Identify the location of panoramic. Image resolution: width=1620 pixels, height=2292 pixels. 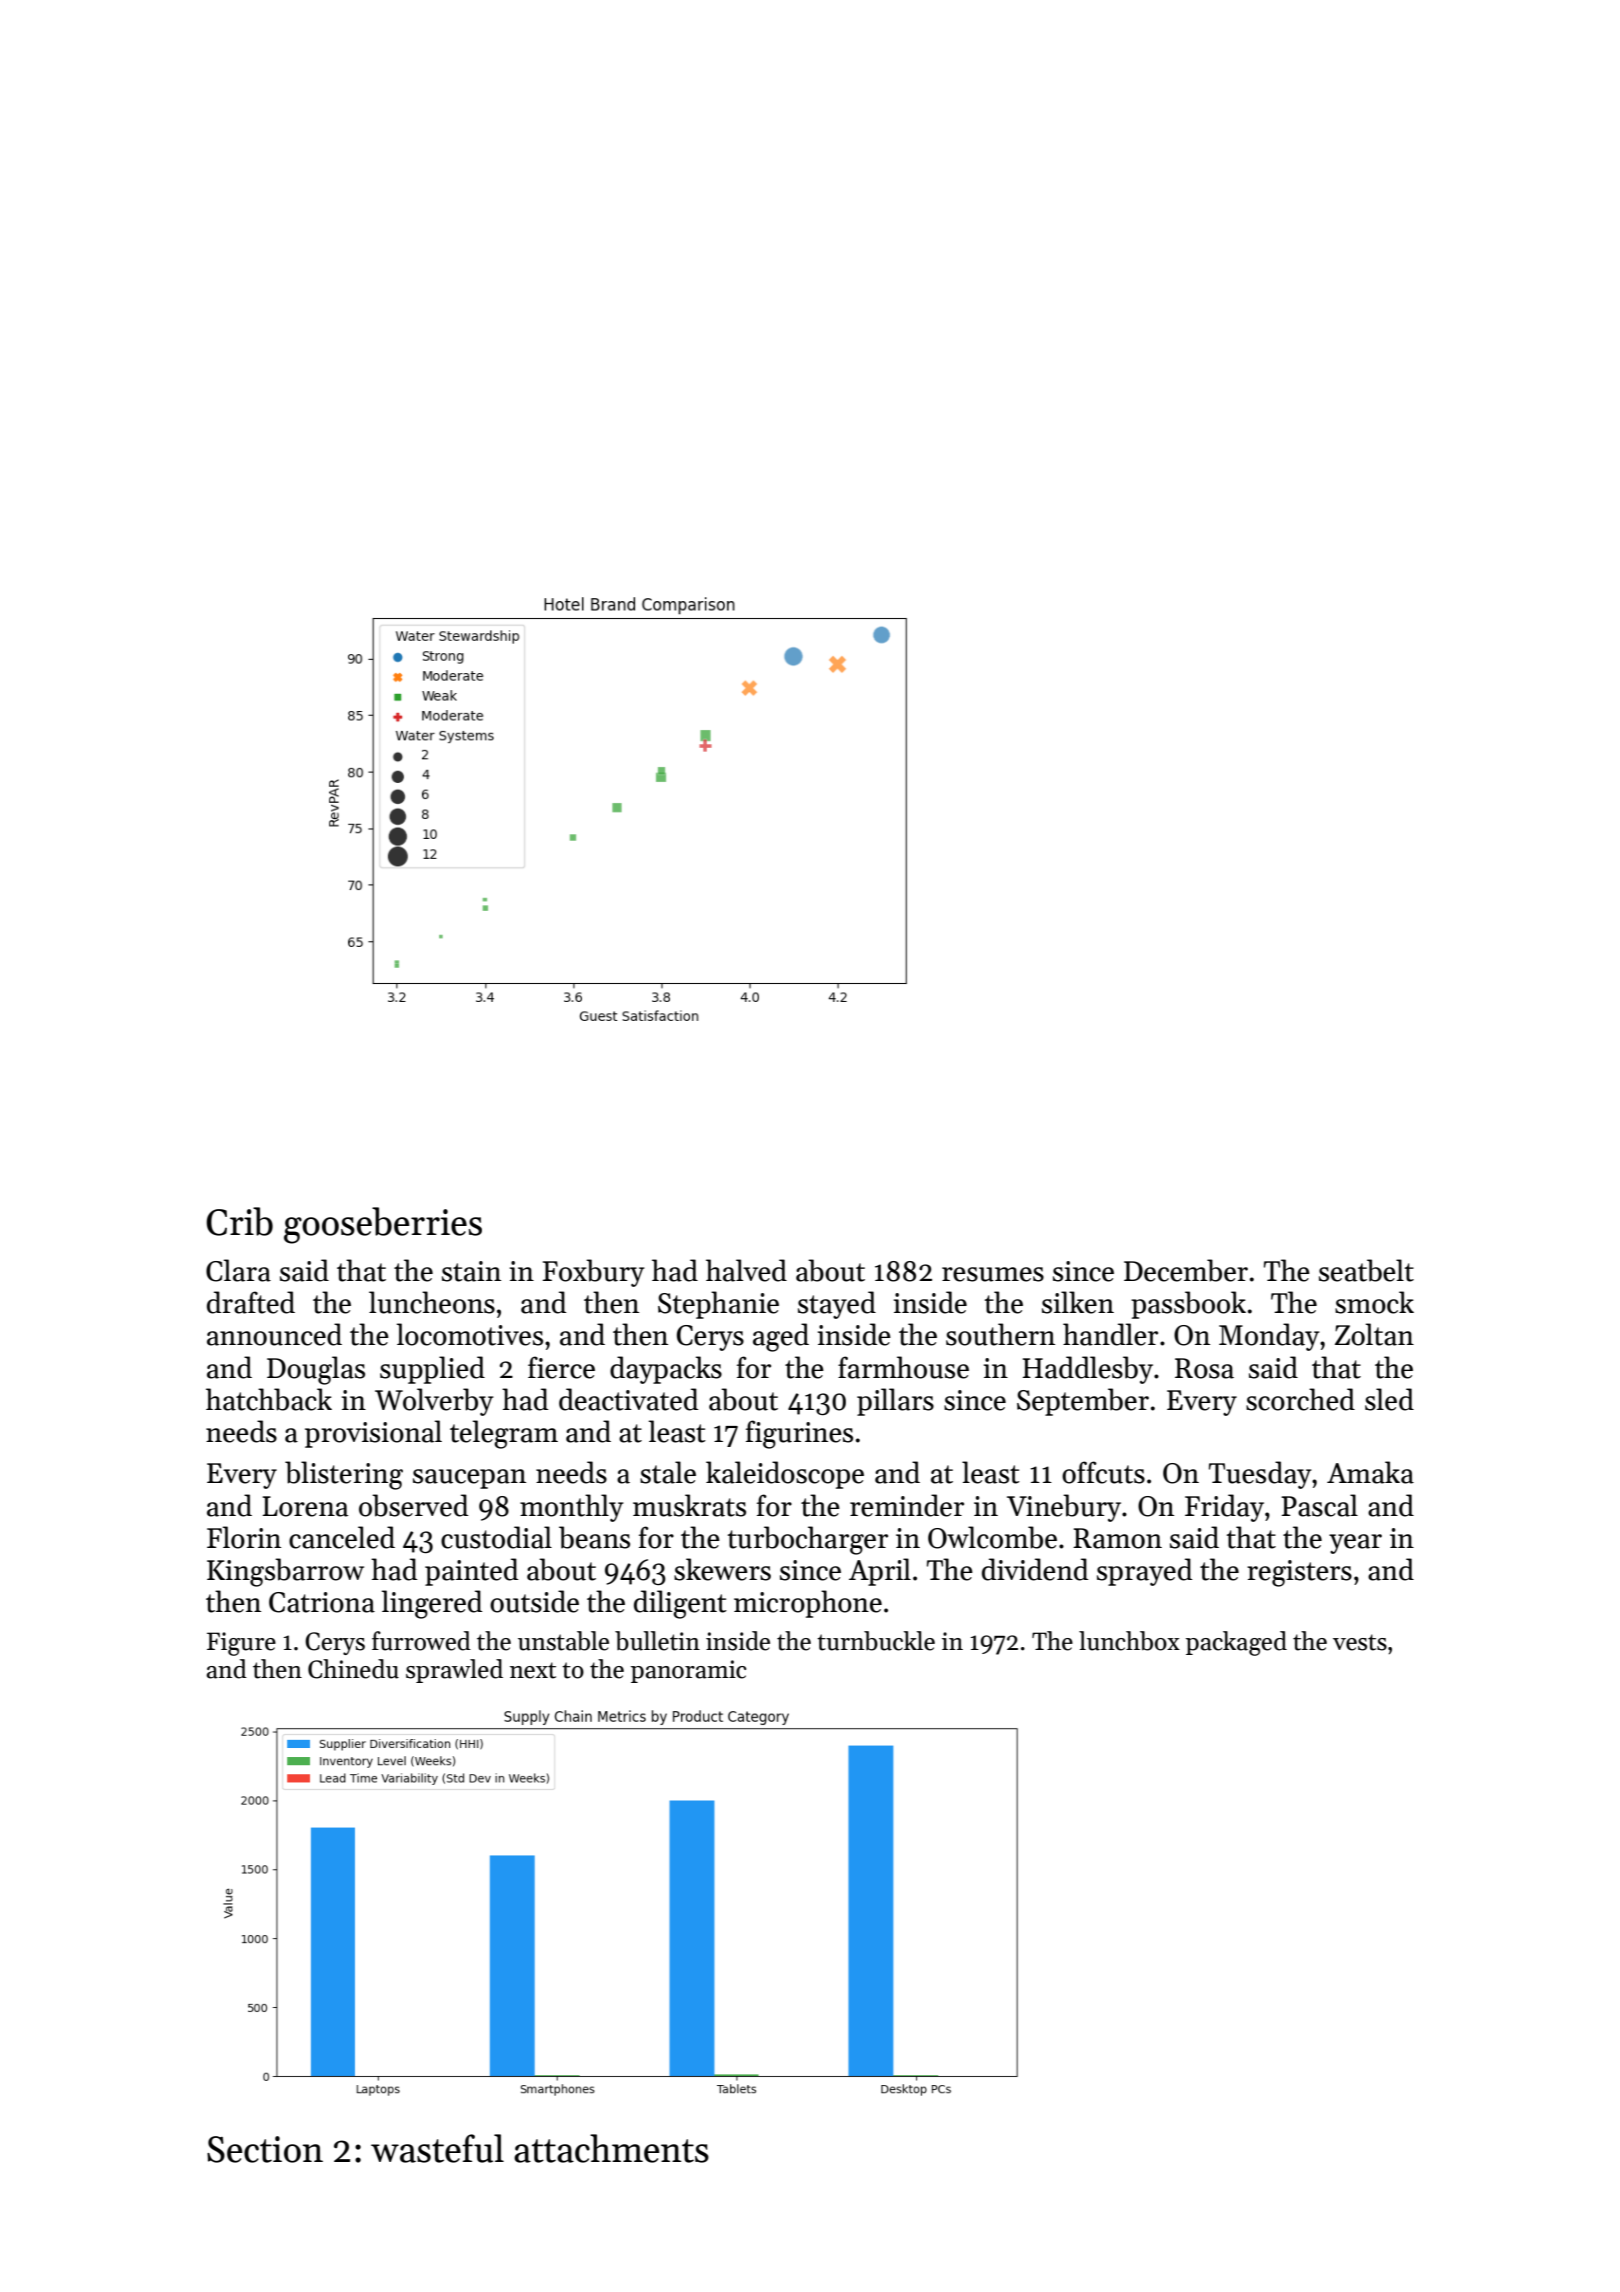
(688, 1671).
